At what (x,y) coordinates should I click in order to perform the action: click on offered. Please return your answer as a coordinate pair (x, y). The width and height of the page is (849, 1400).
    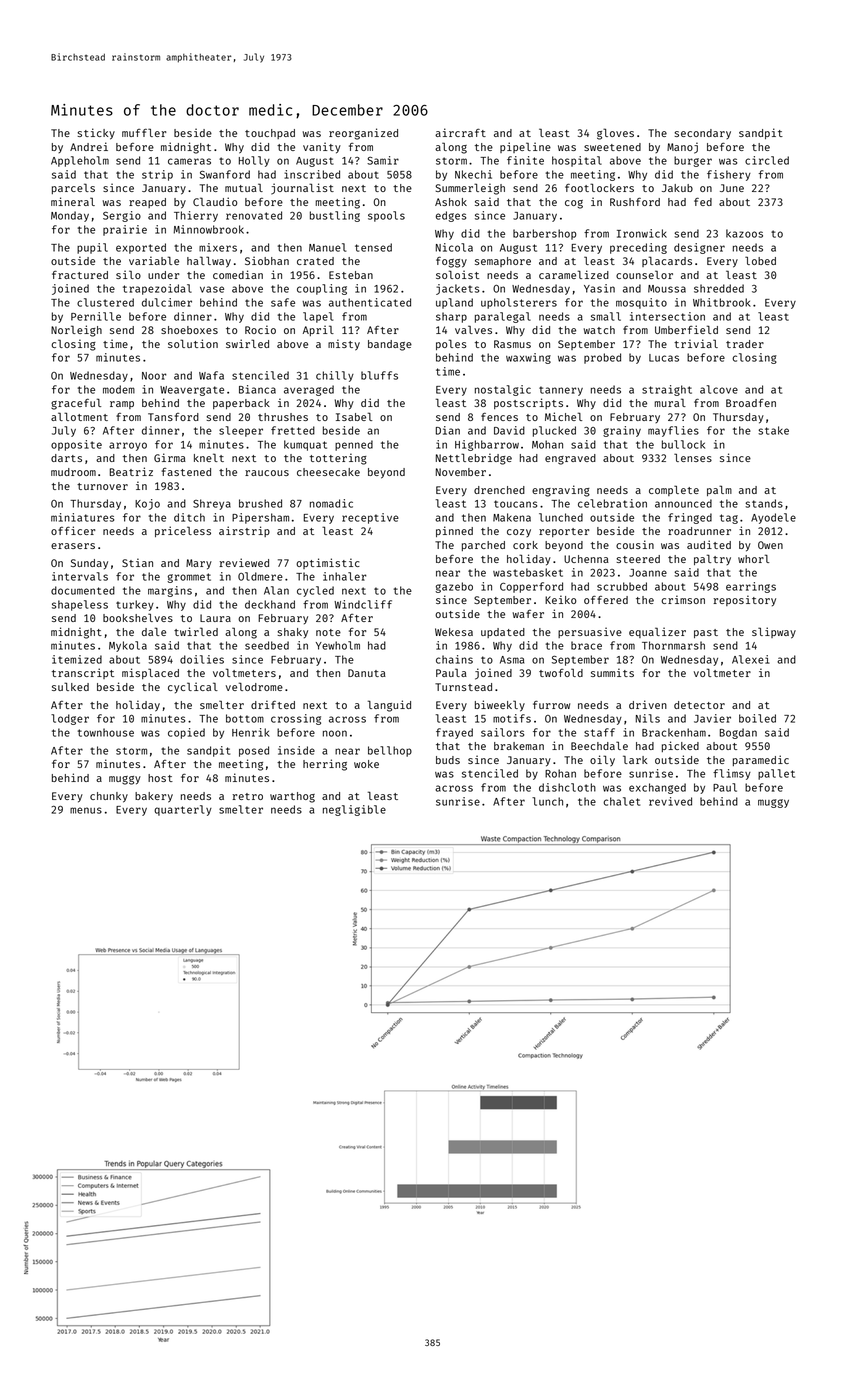
    Looking at the image, I should click on (606, 600).
